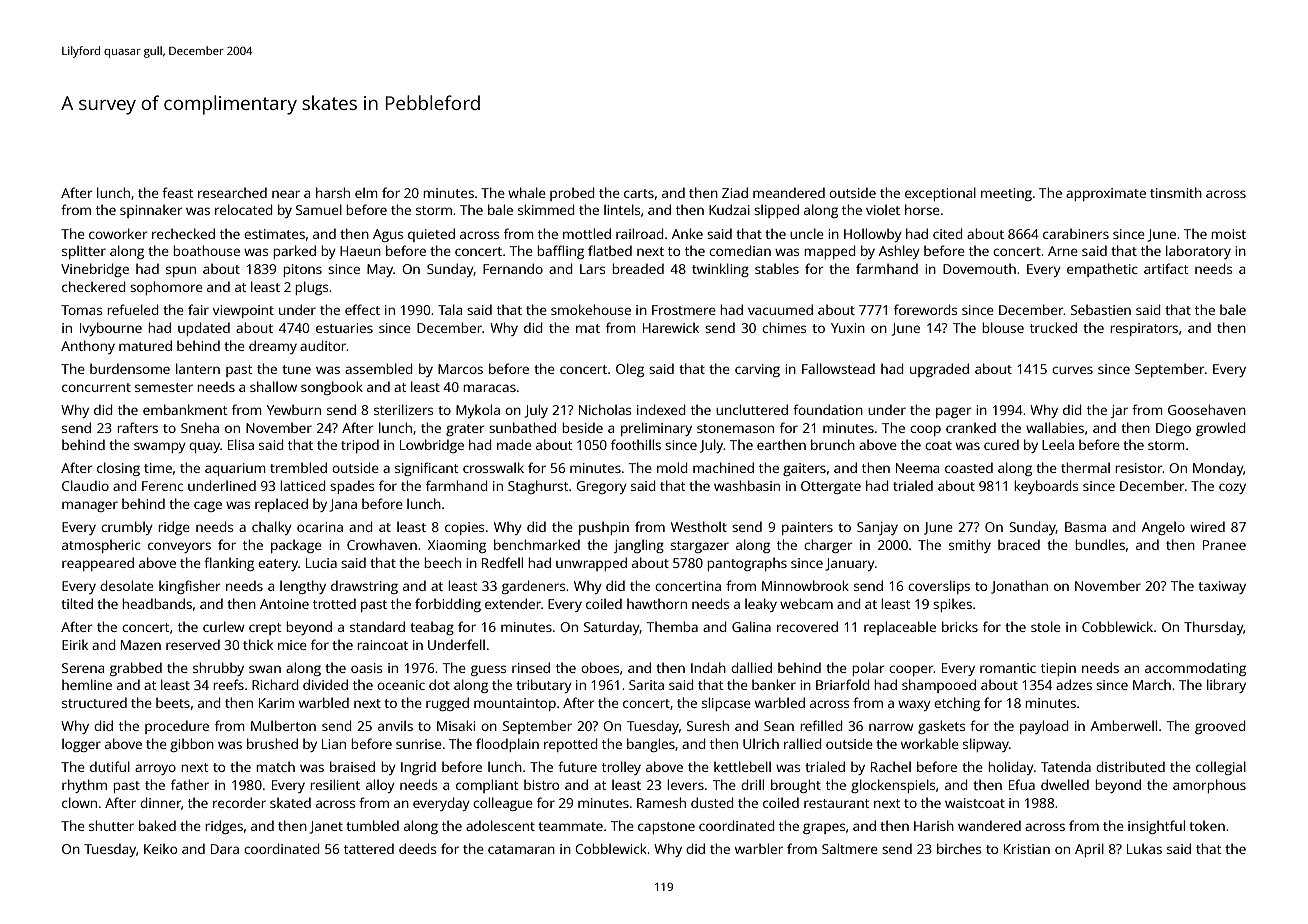 The image size is (1308, 924). Describe the element at coordinates (1019, 587) in the image. I see `Jonathan` at that location.
